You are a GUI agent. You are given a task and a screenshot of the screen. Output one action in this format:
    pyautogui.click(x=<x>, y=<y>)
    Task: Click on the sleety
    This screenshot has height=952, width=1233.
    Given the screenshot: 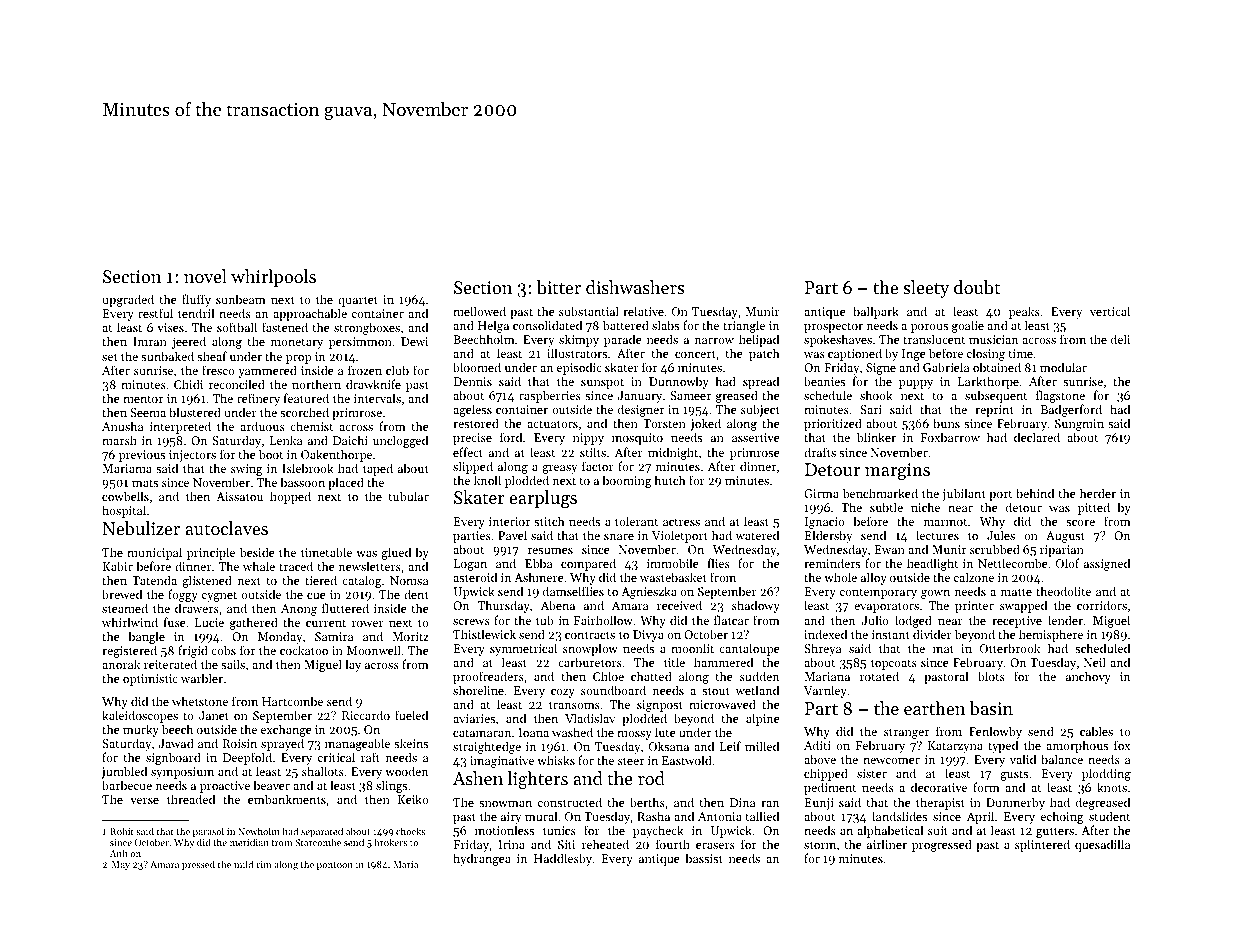 What is the action you would take?
    pyautogui.click(x=926, y=289)
